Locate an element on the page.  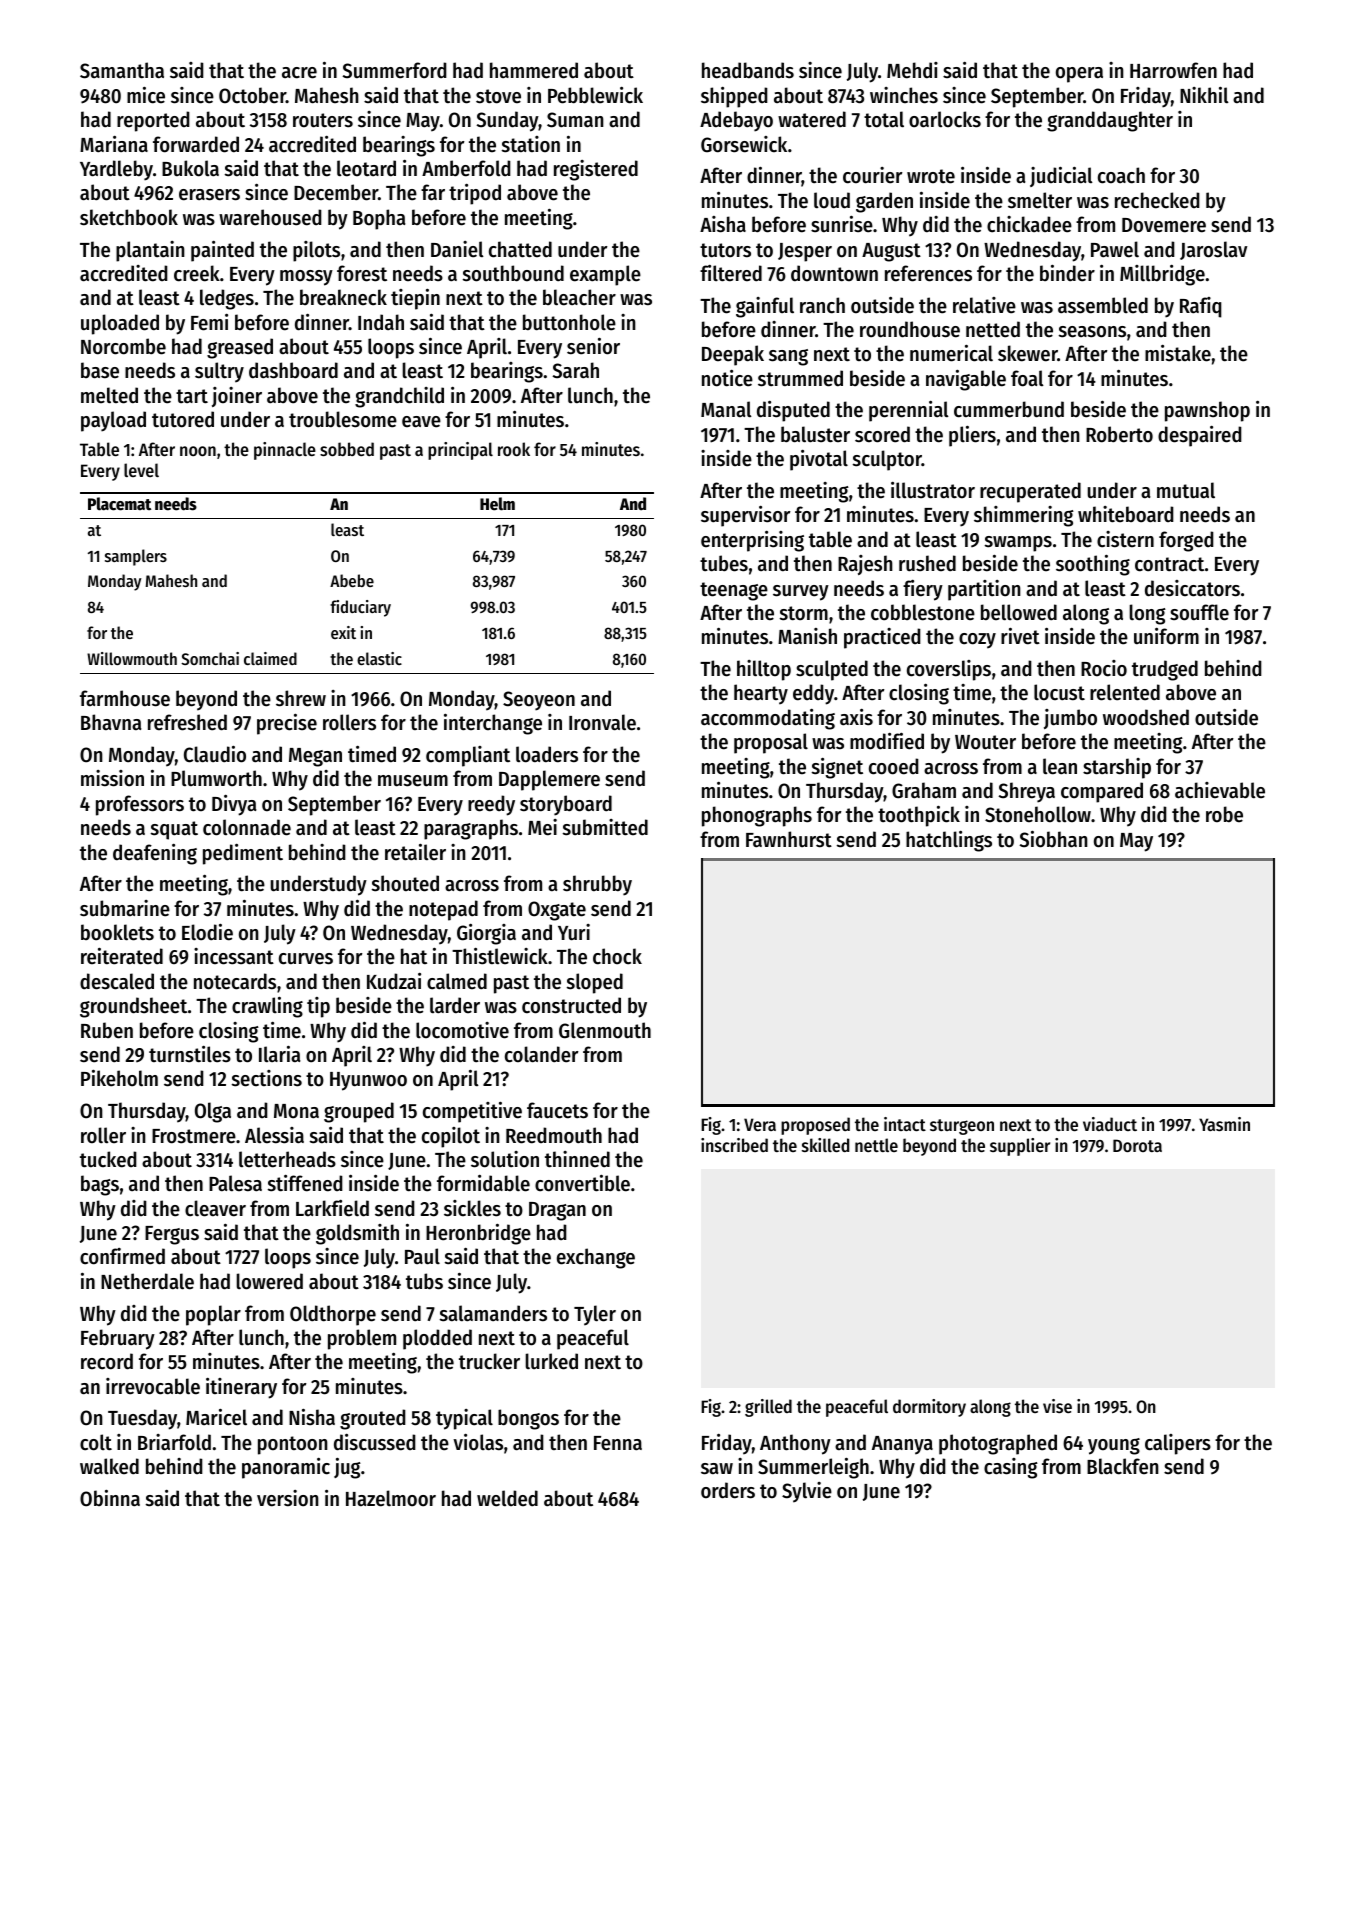
October is located at coordinates (252, 95).
